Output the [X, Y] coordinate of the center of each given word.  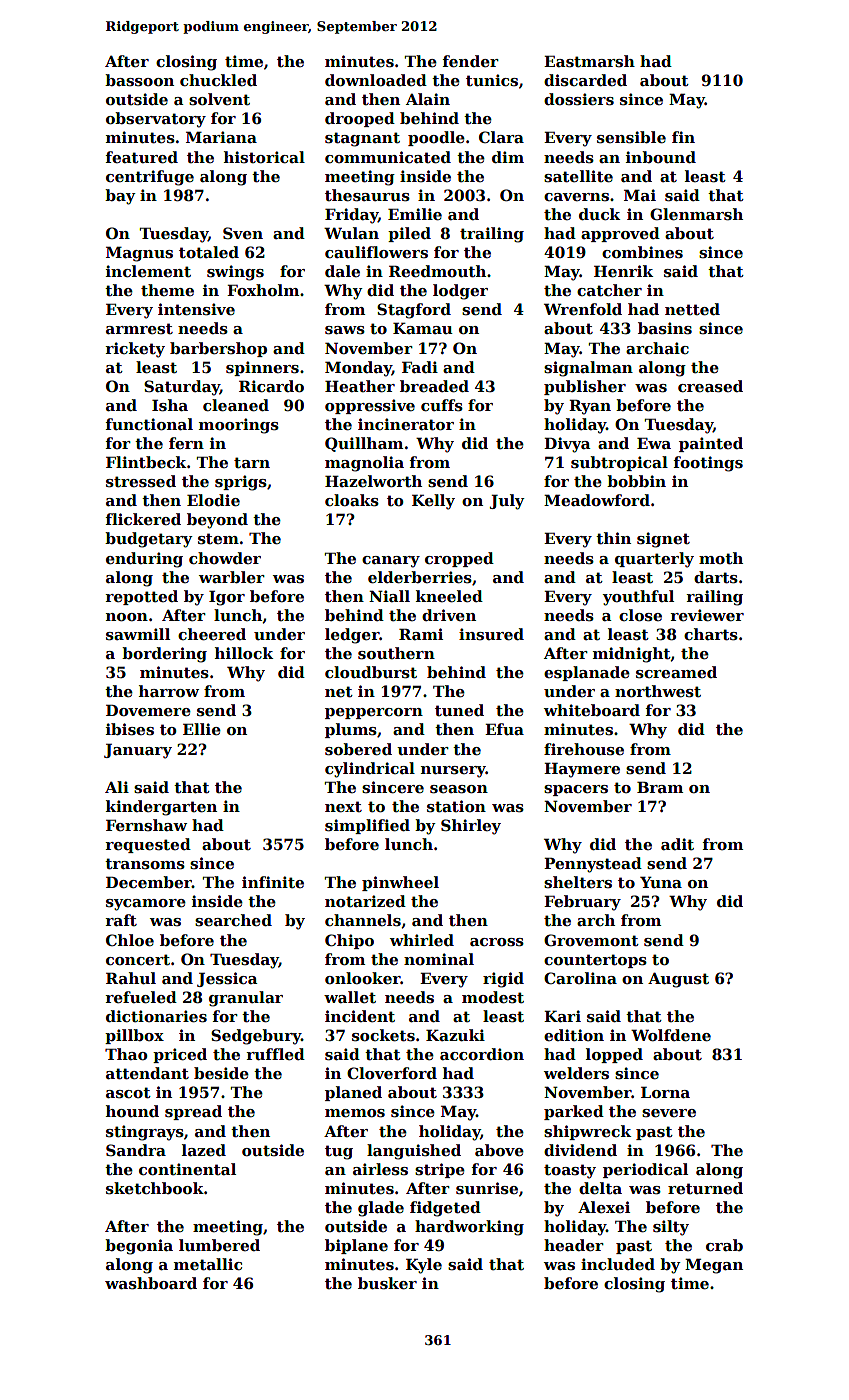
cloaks [352, 500]
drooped [360, 119]
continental [187, 1169]
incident [360, 1016]
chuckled [218, 80]
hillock [244, 653]
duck [599, 214]
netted [692, 309]
